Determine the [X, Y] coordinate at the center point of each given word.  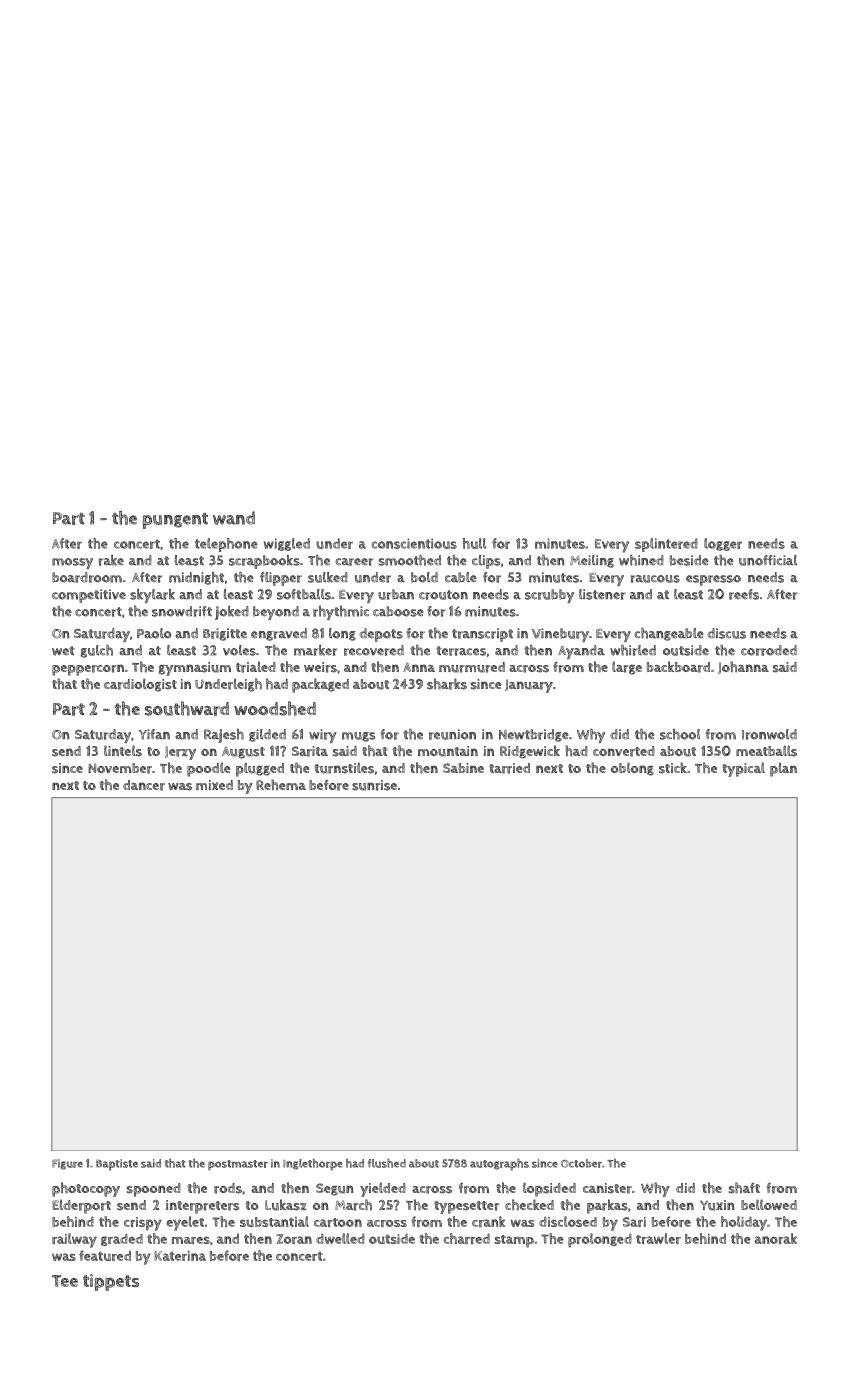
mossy [72, 563]
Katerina [180, 1256]
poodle [209, 769]
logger [723, 544]
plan [783, 769]
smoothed [410, 560]
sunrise [374, 785]
